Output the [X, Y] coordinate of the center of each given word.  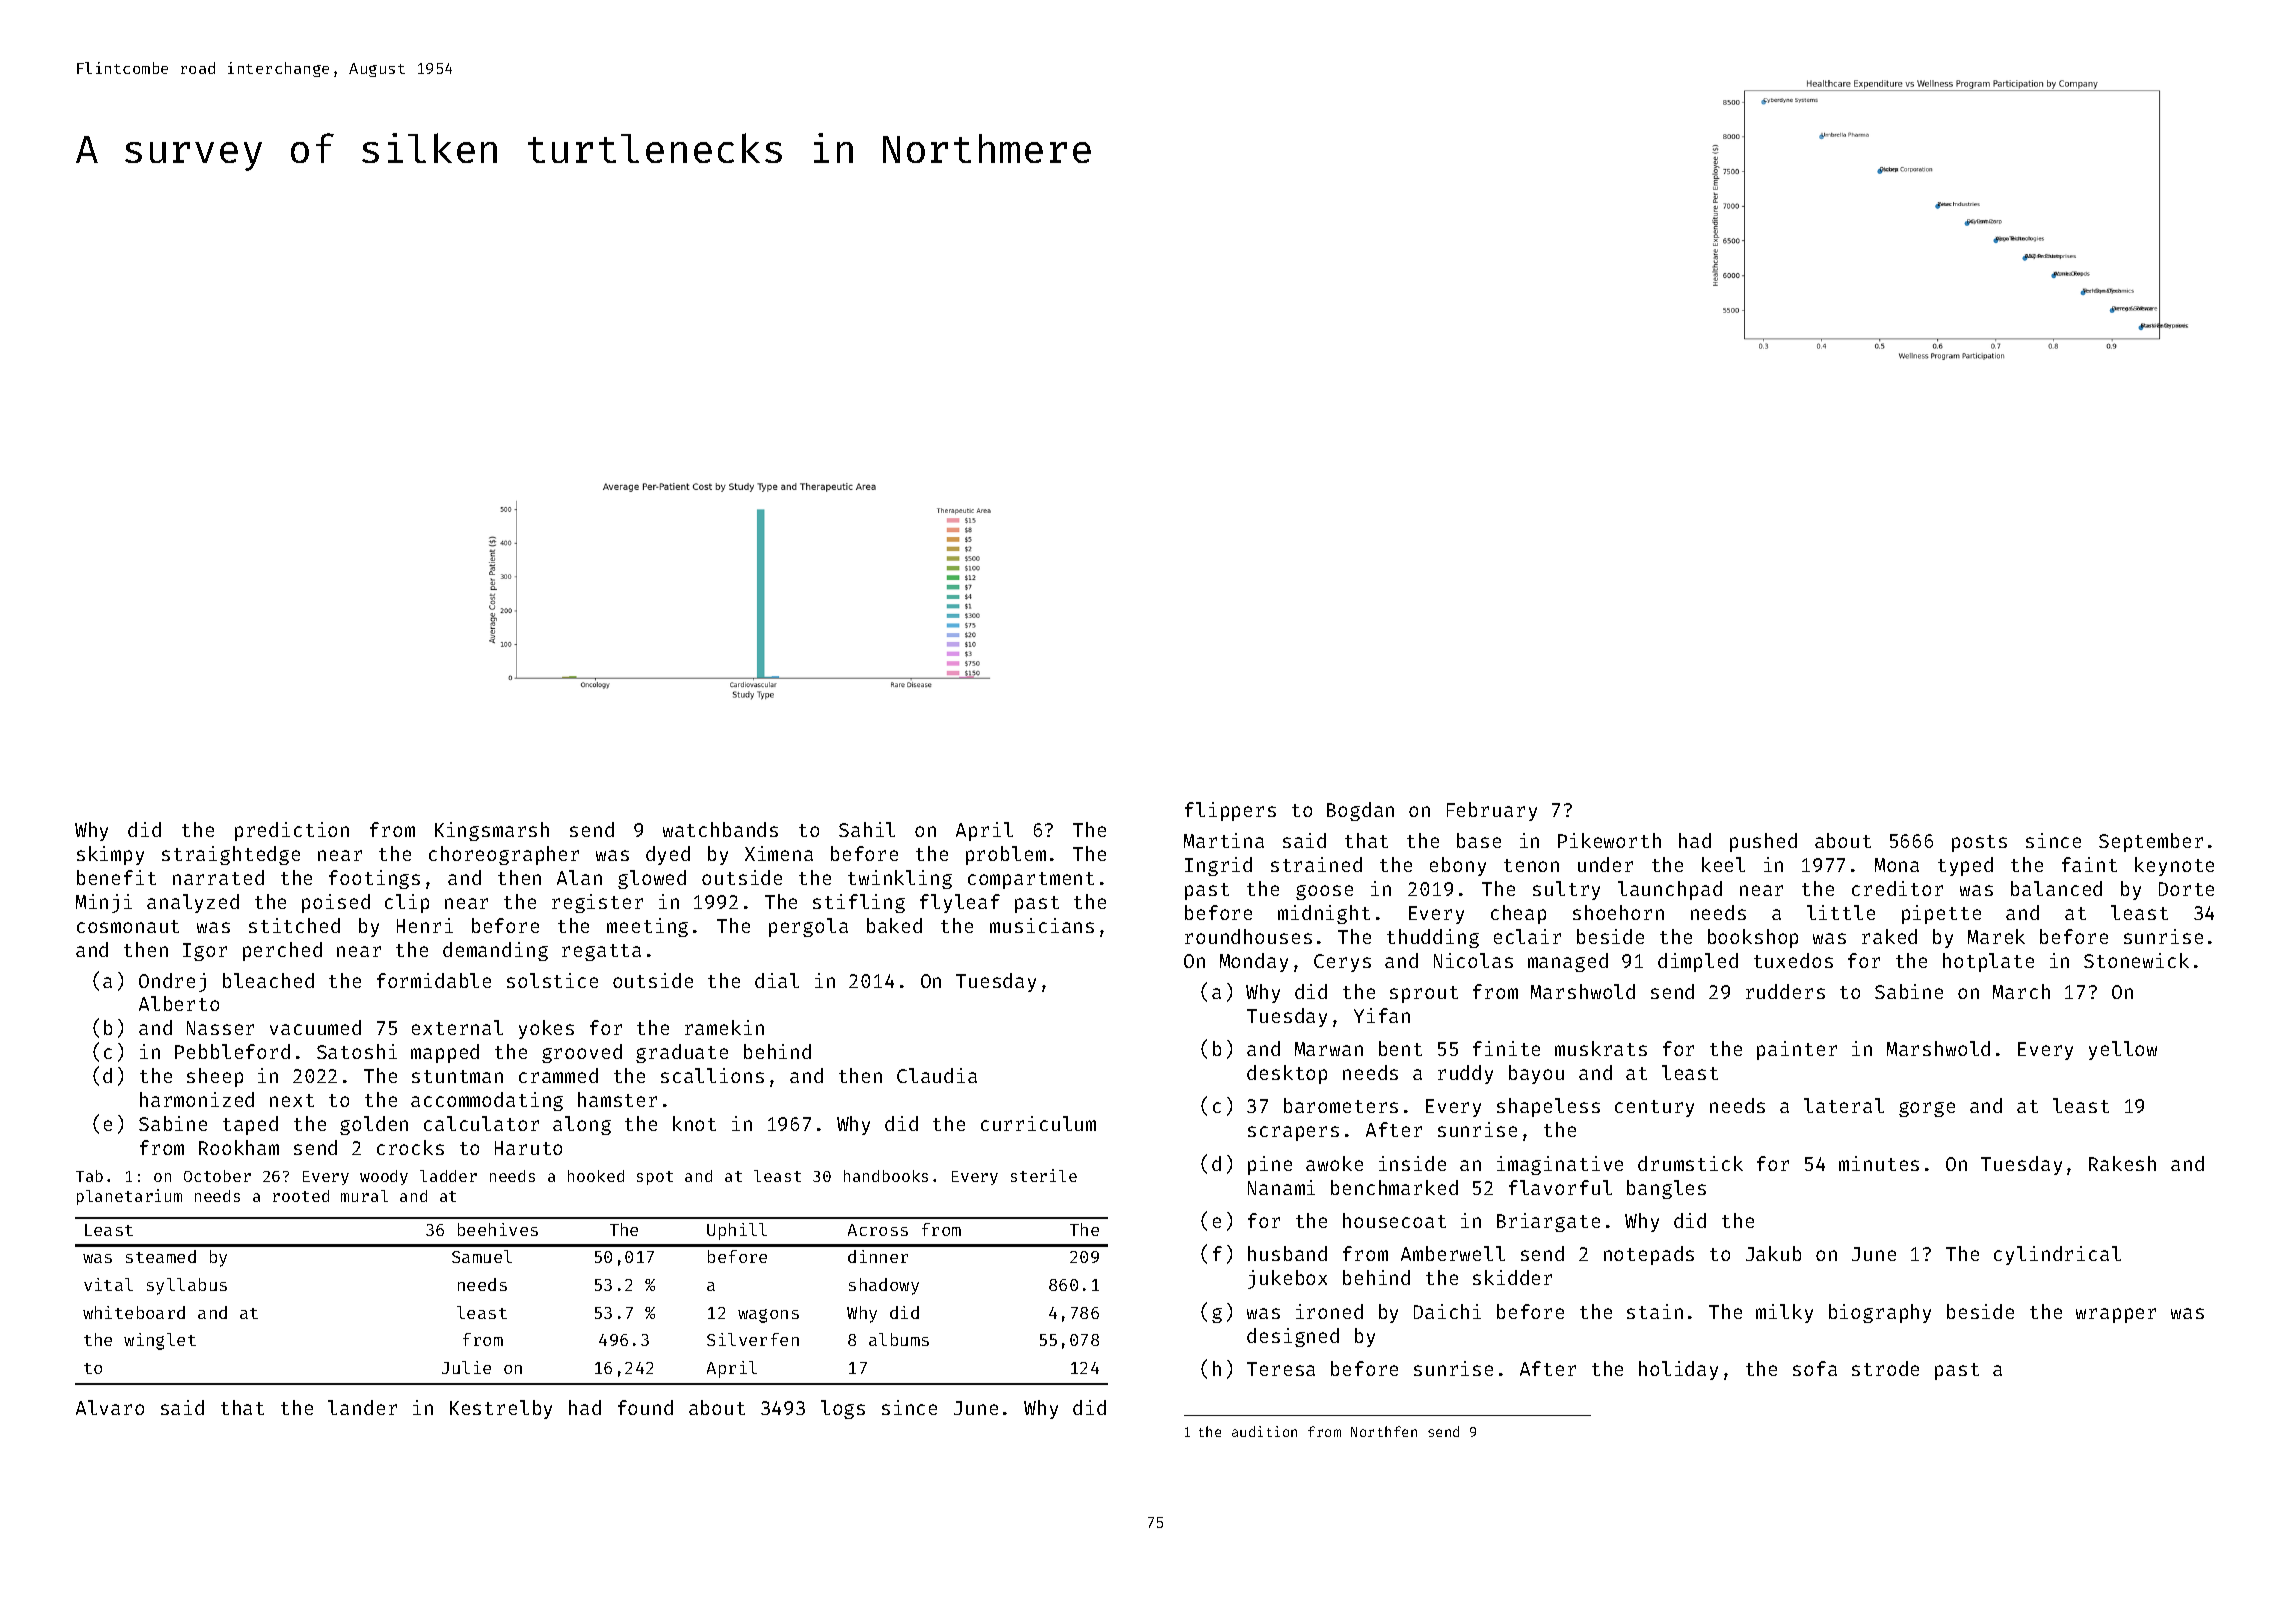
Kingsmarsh [492, 831]
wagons [768, 1316]
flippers [1230, 811]
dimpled [1698, 962]
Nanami [1281, 1187]
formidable [434, 980]
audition [1264, 1431]
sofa [1815, 1368]
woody [384, 1177]
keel [1723, 864]
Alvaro [110, 1407]
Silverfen [753, 1339]
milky [1784, 1313]
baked [894, 925]
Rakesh [2122, 1163]
